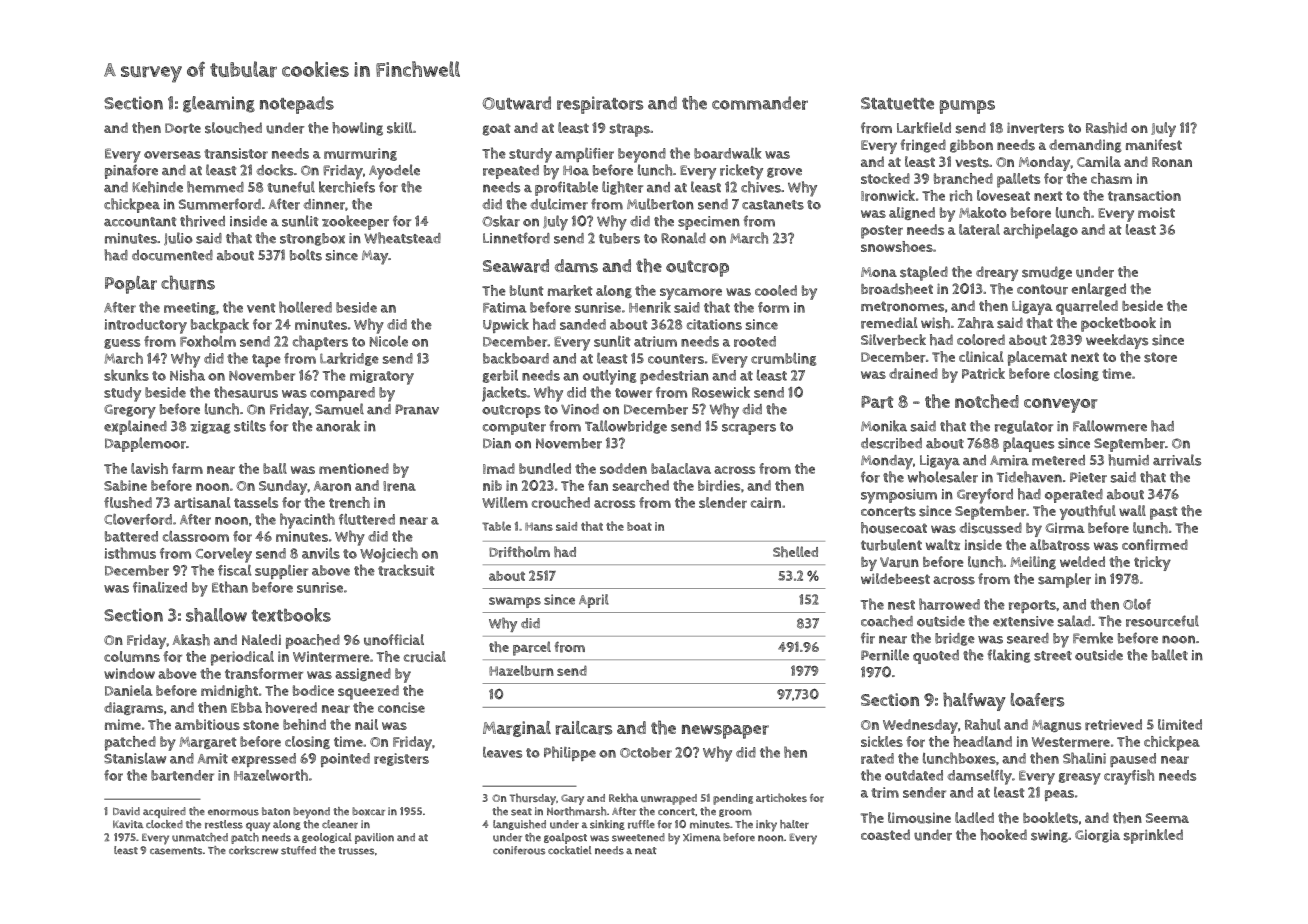  What do you see at coordinates (1065, 528) in the screenshot?
I see `Girma` at bounding box center [1065, 528].
